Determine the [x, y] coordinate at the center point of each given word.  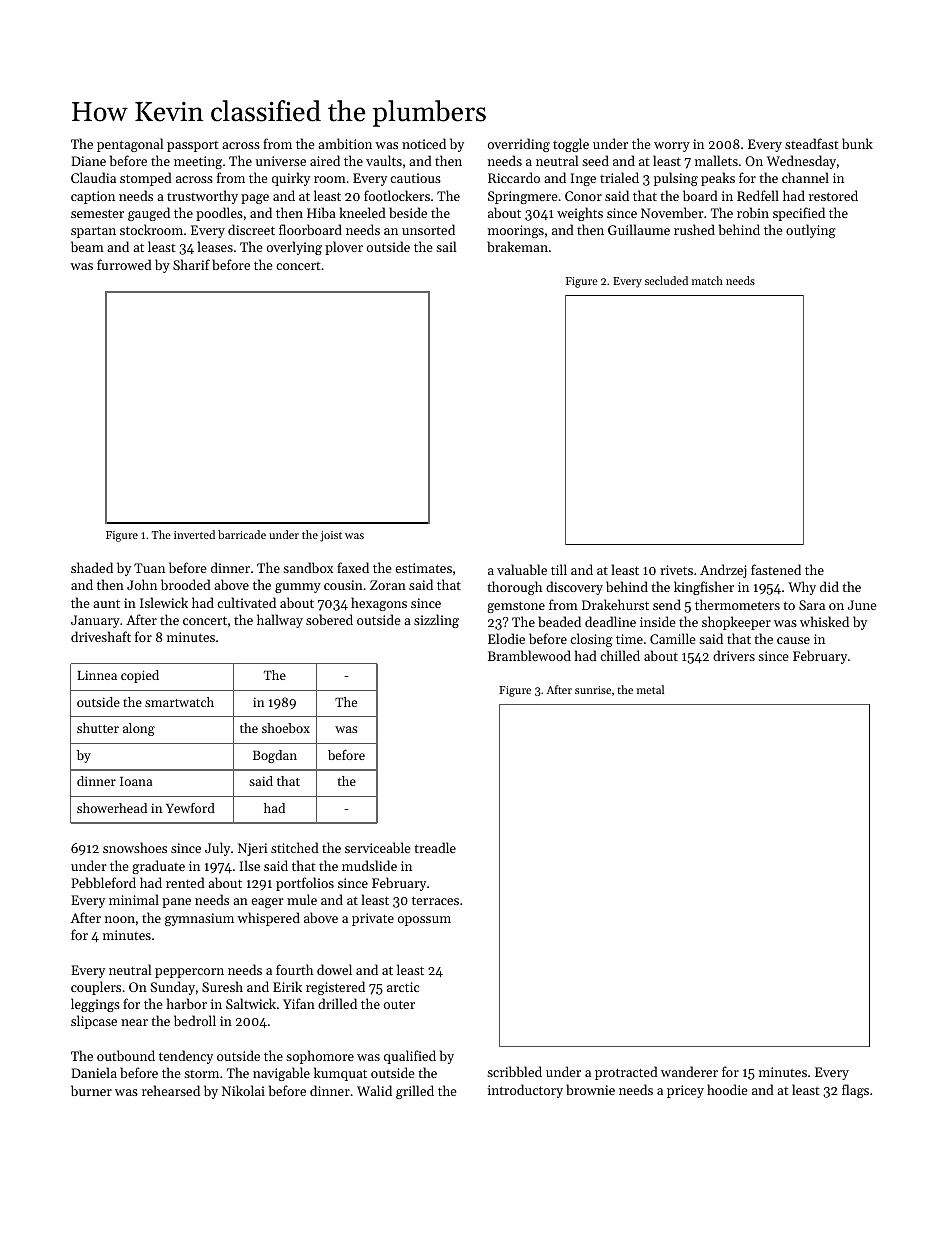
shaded [92, 567]
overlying [294, 248]
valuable [522, 569]
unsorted [428, 229]
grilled [415, 1092]
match [707, 280]
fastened [776, 569]
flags [855, 1091]
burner [91, 1090]
